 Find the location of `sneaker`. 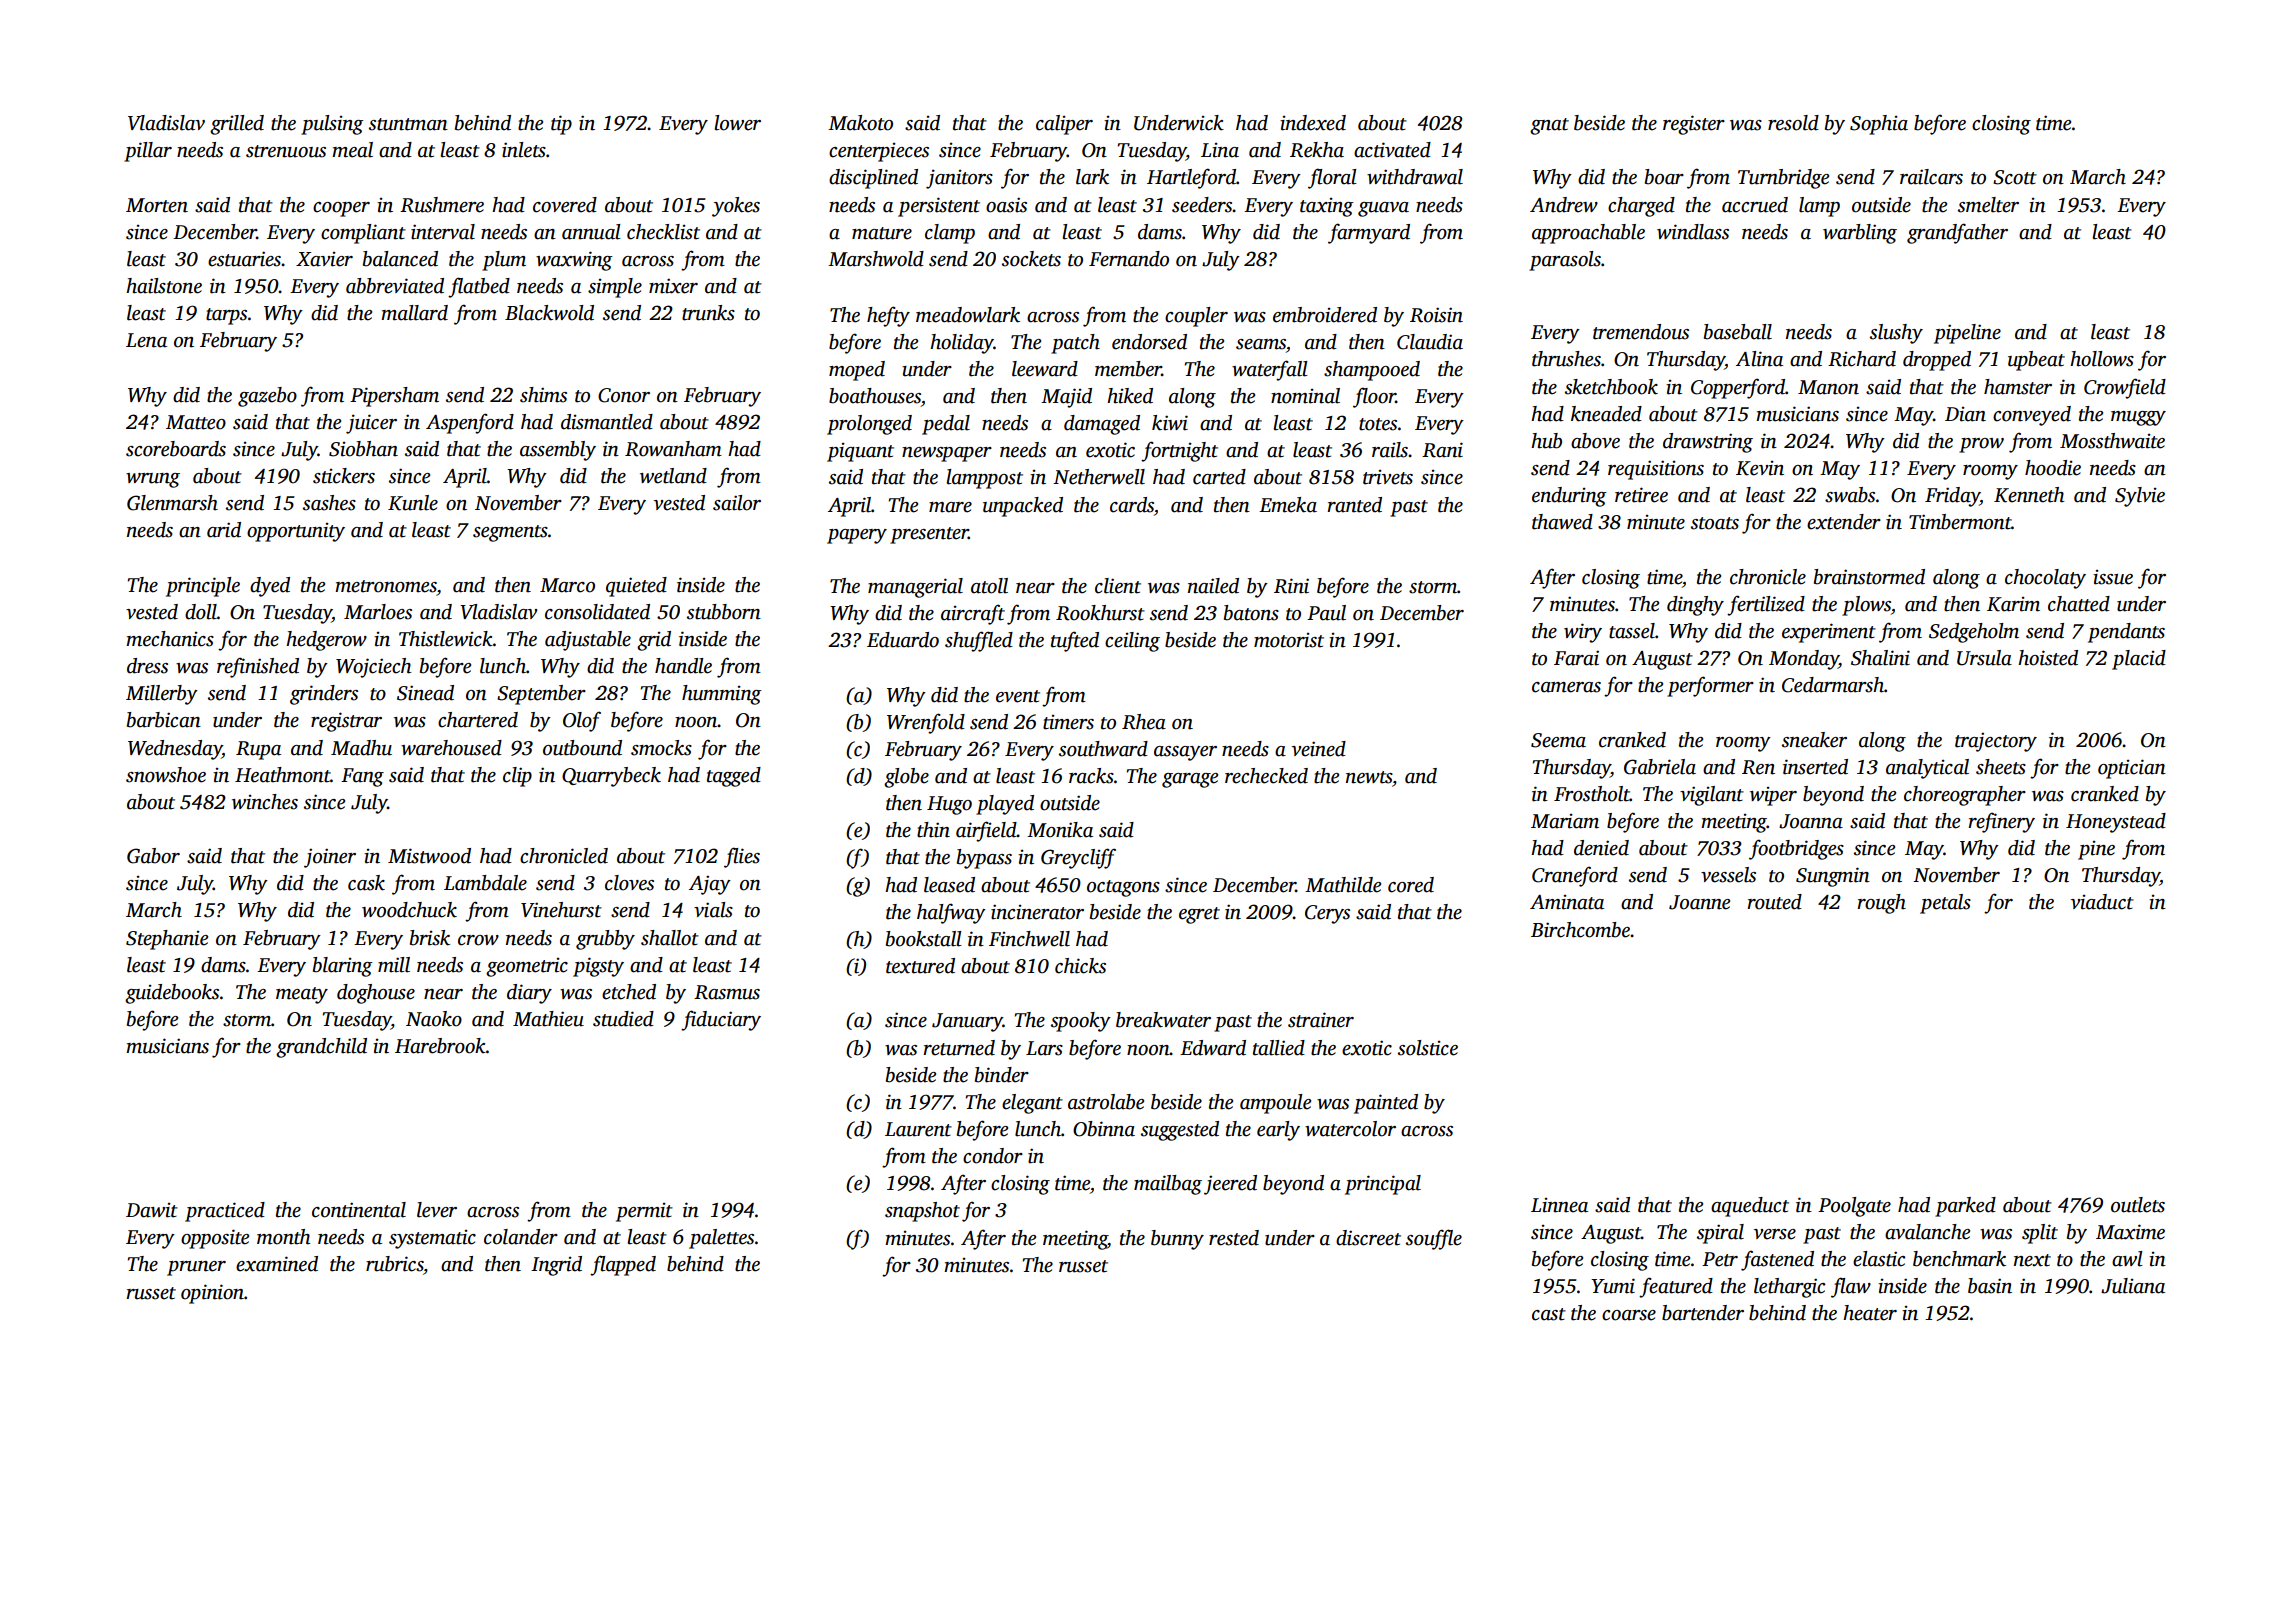

sneaker is located at coordinates (1814, 740).
